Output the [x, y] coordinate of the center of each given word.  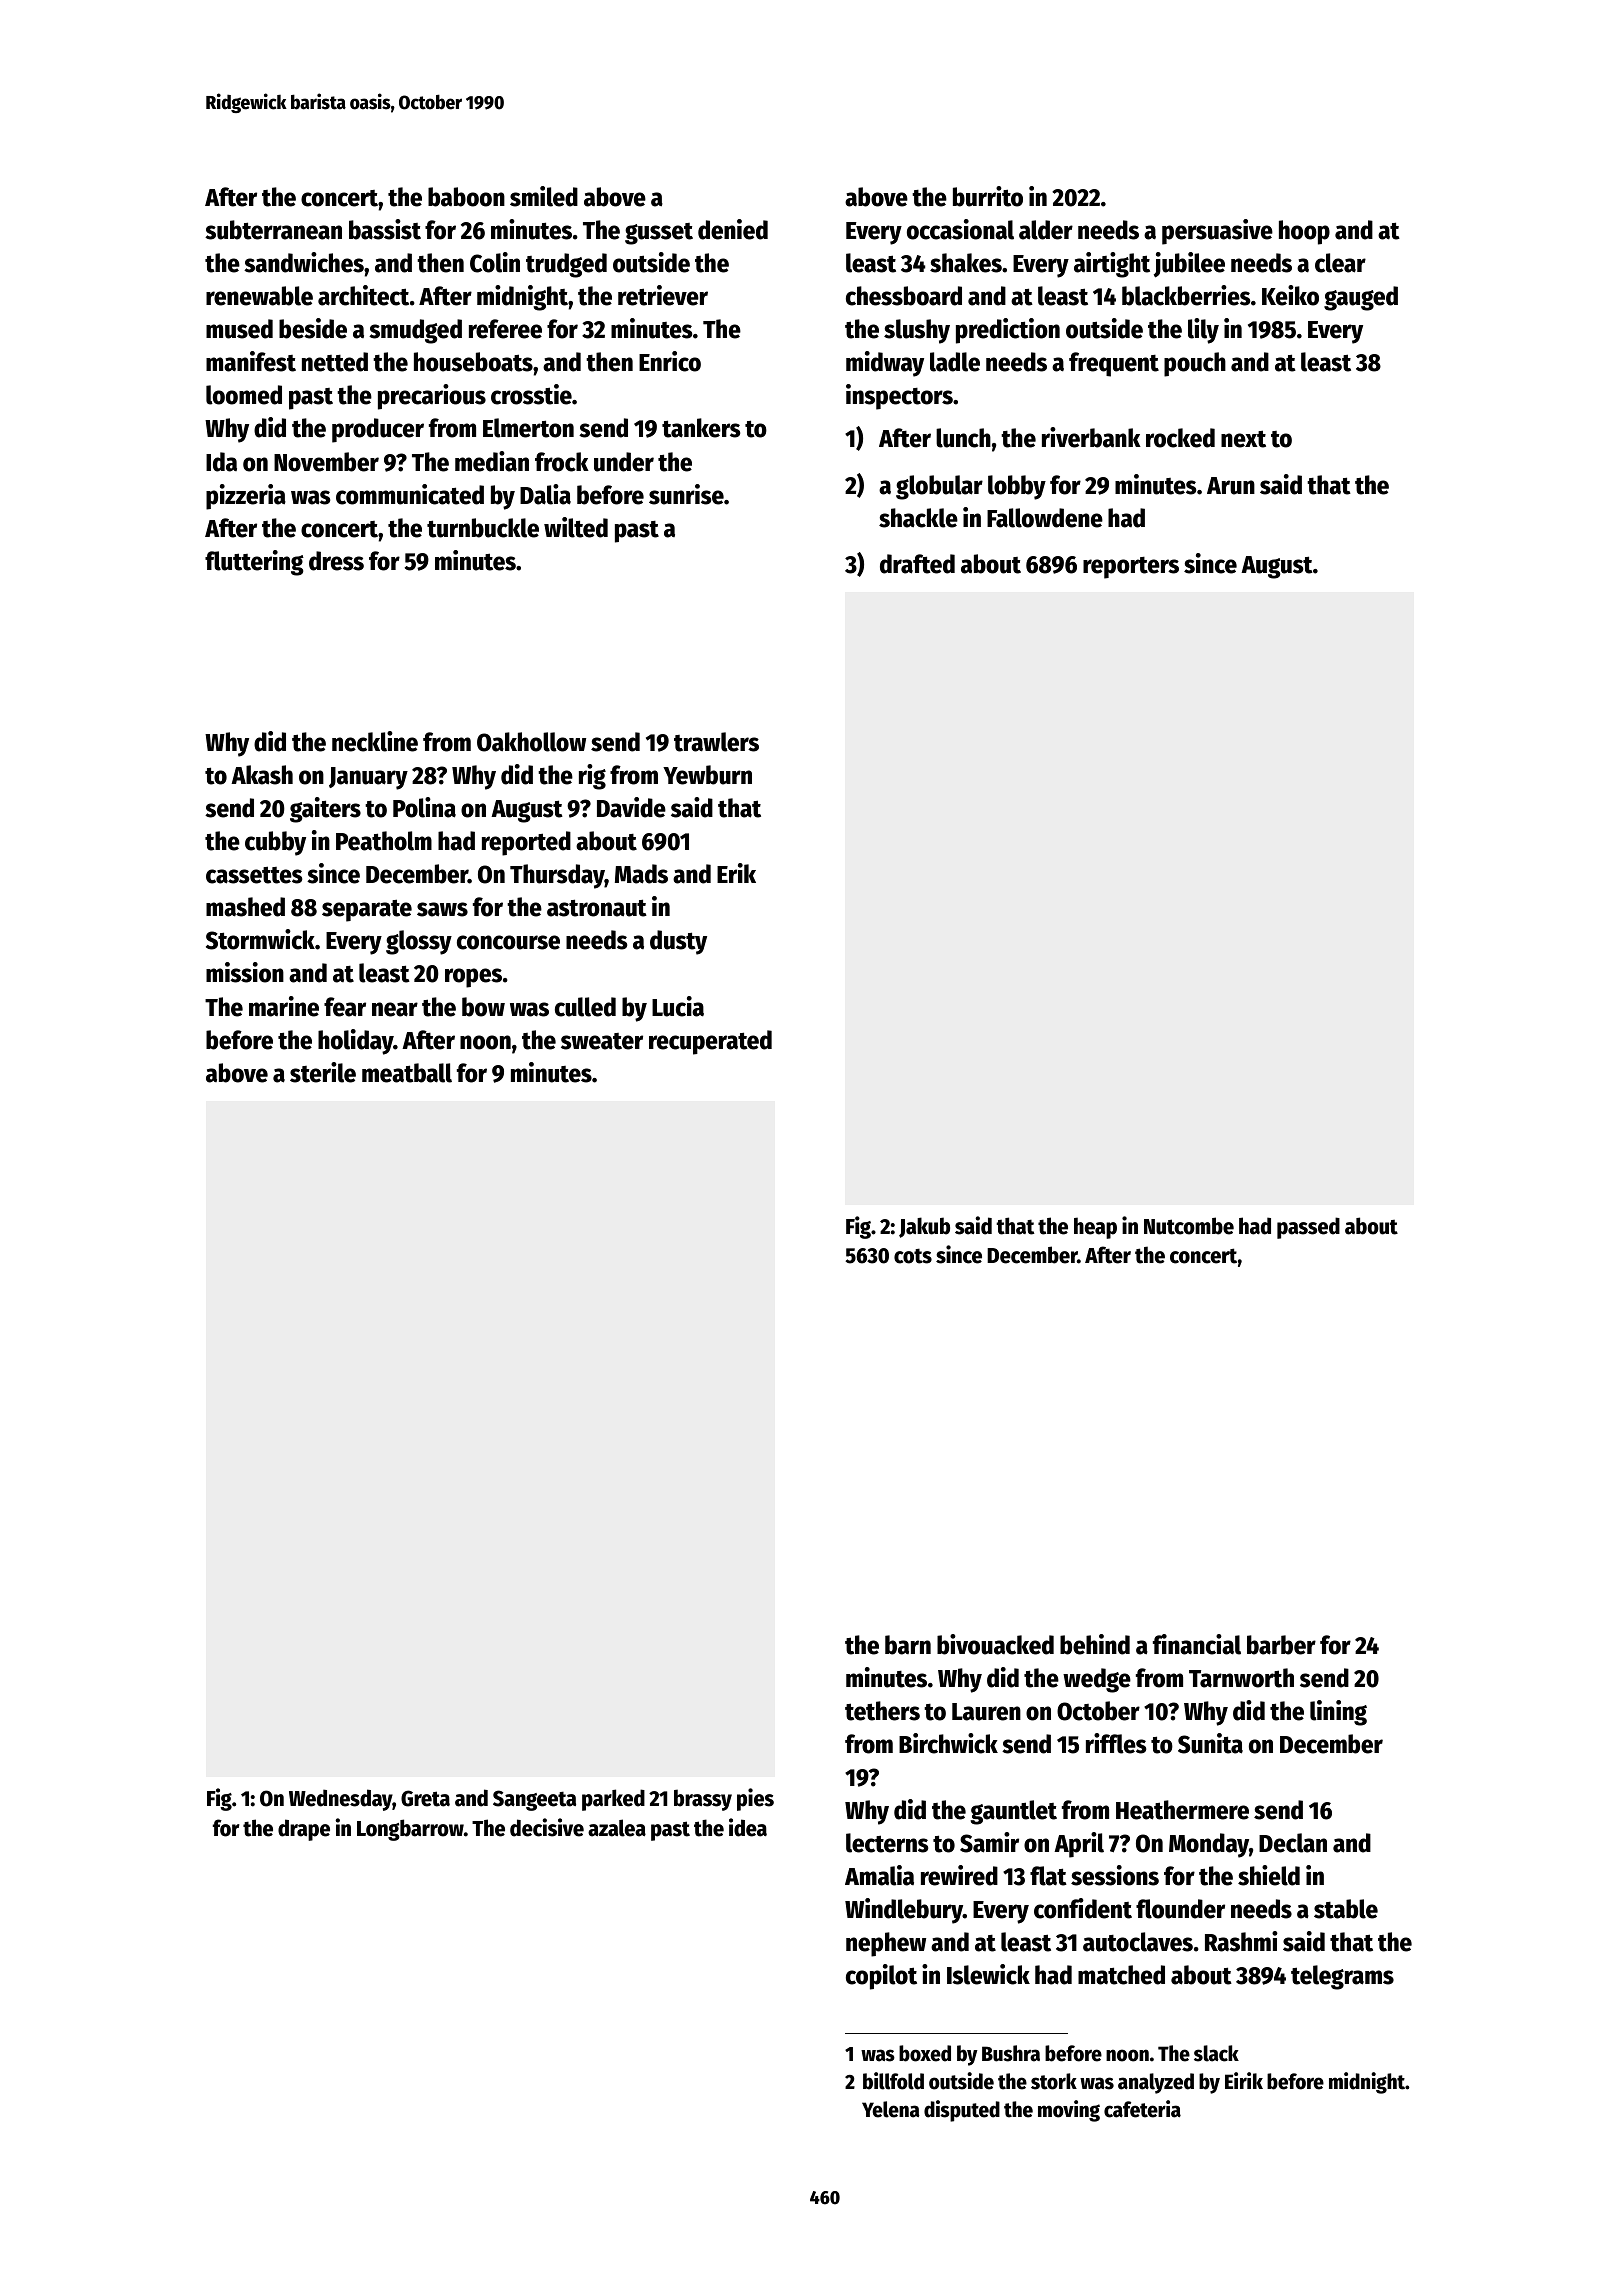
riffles [1116, 1743]
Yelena [891, 2109]
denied [733, 229]
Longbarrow [410, 1830]
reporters [1131, 568]
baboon [466, 197]
